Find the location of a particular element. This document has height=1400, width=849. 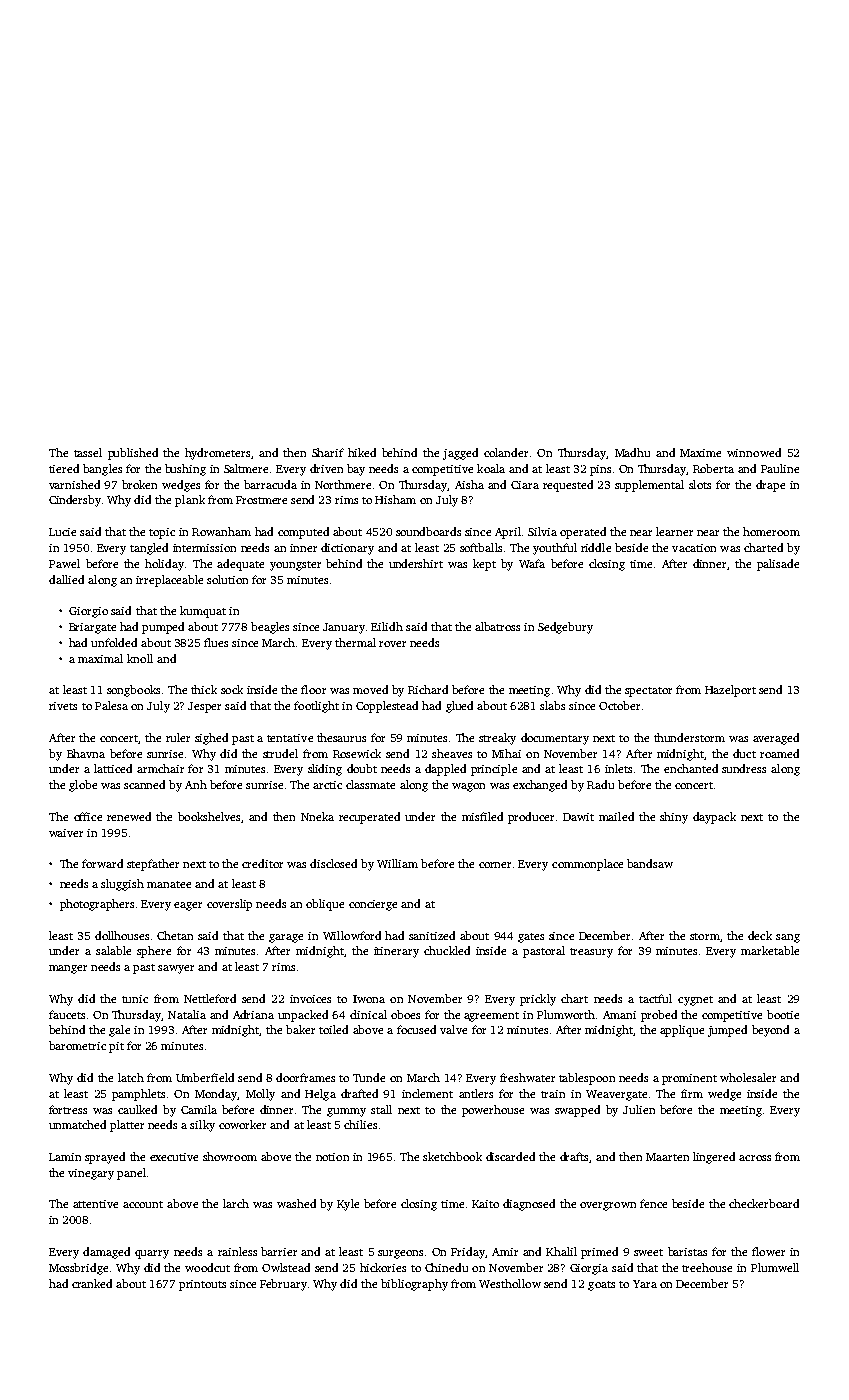

Madhu is located at coordinates (632, 452).
